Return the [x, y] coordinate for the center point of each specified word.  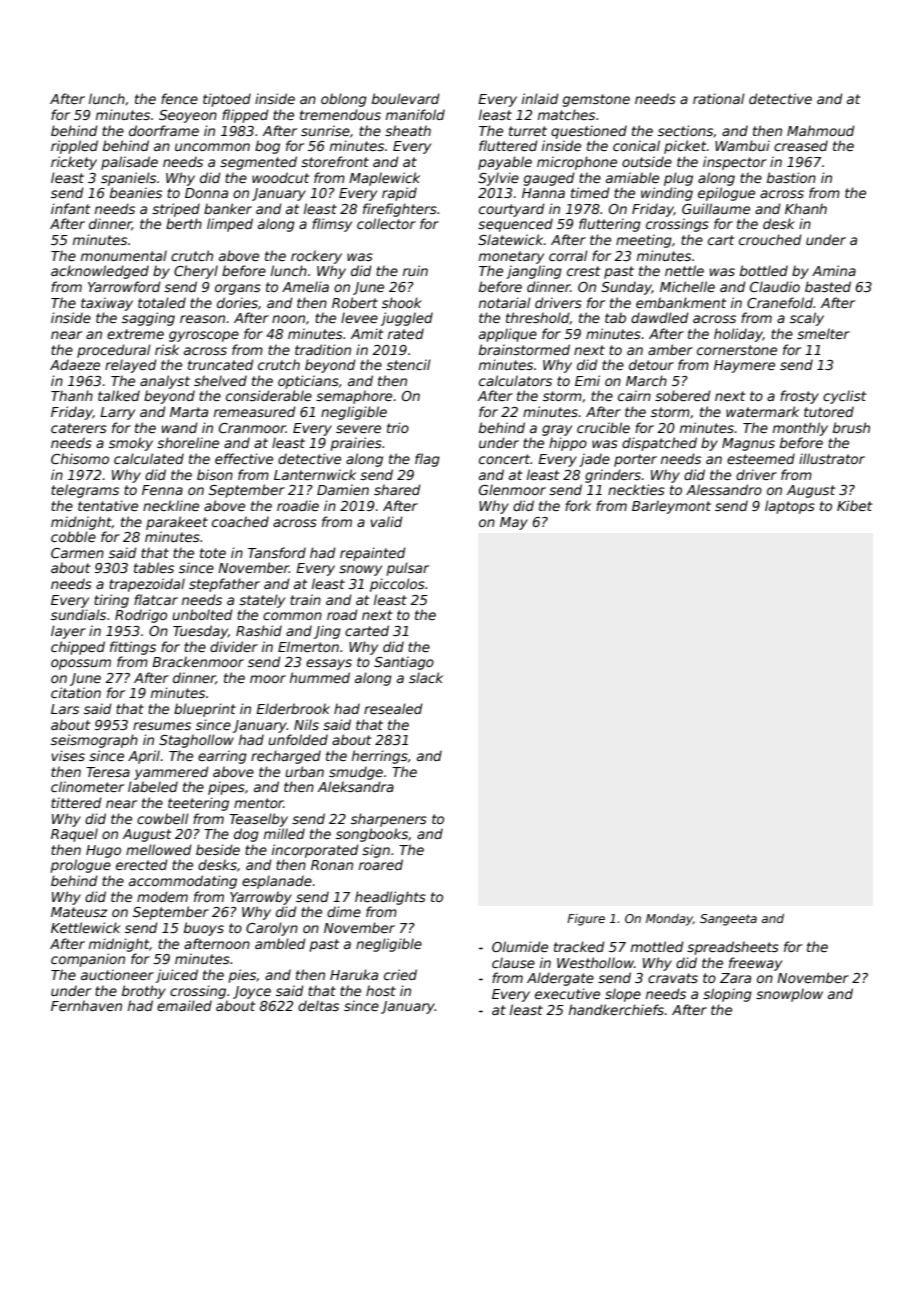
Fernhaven [86, 1005]
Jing [327, 632]
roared [381, 864]
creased [801, 145]
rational [719, 98]
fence [179, 98]
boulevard [406, 98]
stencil [408, 364]
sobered [683, 395]
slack [426, 677]
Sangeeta [728, 920]
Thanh [72, 395]
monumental [124, 255]
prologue [80, 866]
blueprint [205, 710]
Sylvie [498, 179]
